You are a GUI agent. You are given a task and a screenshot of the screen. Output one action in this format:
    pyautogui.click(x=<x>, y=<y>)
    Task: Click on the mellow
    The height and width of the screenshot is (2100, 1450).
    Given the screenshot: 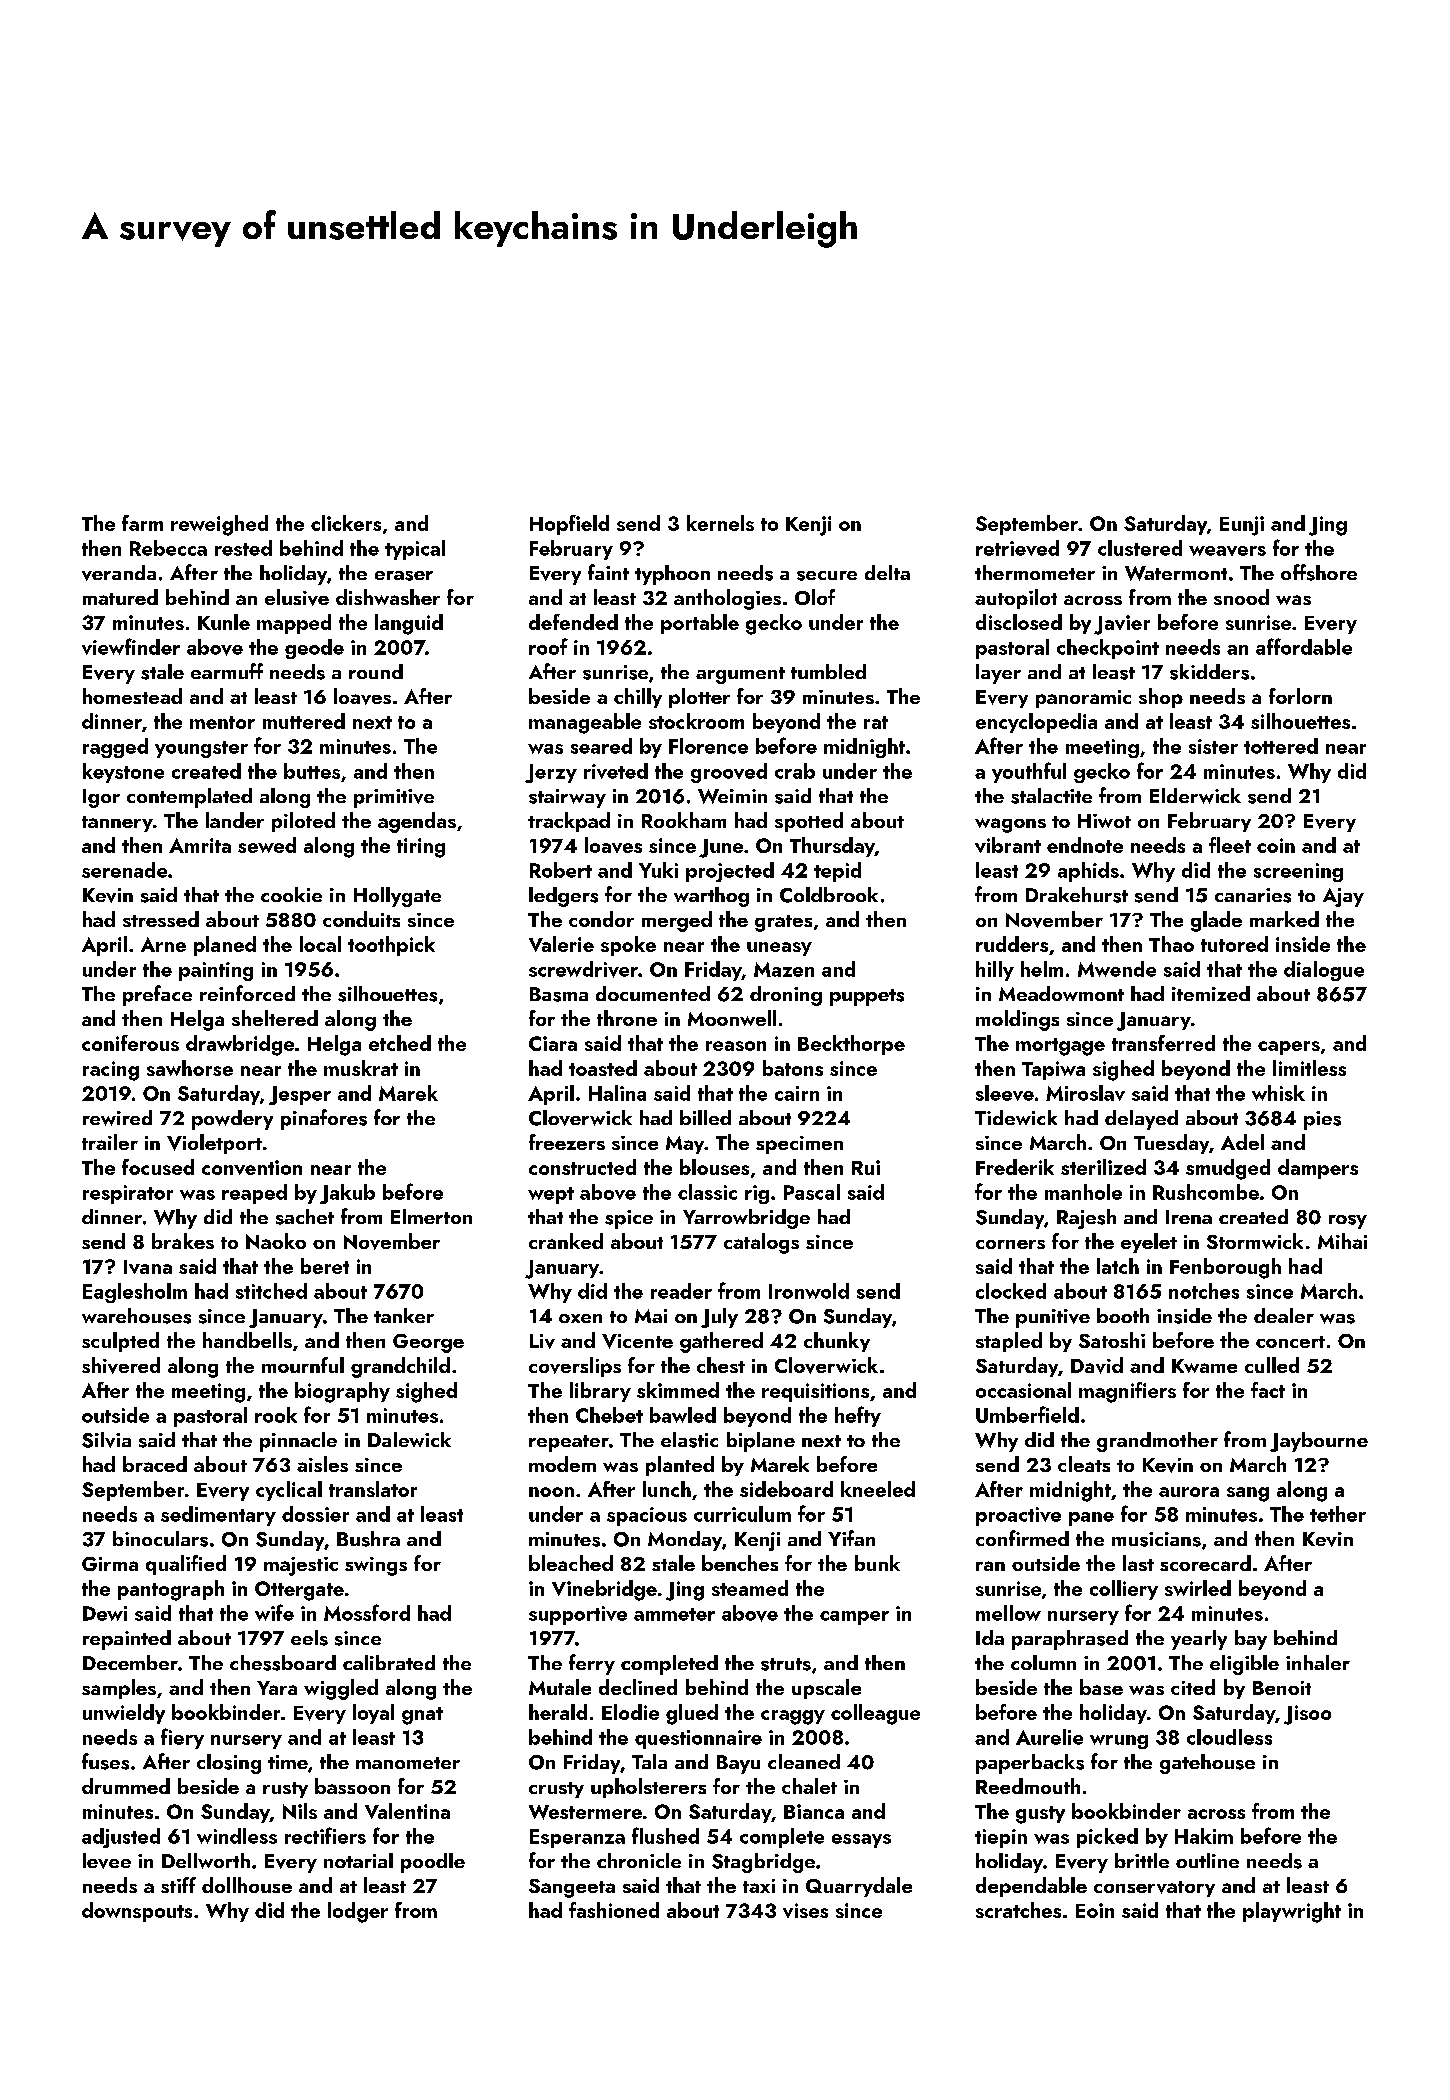 What is the action you would take?
    pyautogui.click(x=1008, y=1613)
